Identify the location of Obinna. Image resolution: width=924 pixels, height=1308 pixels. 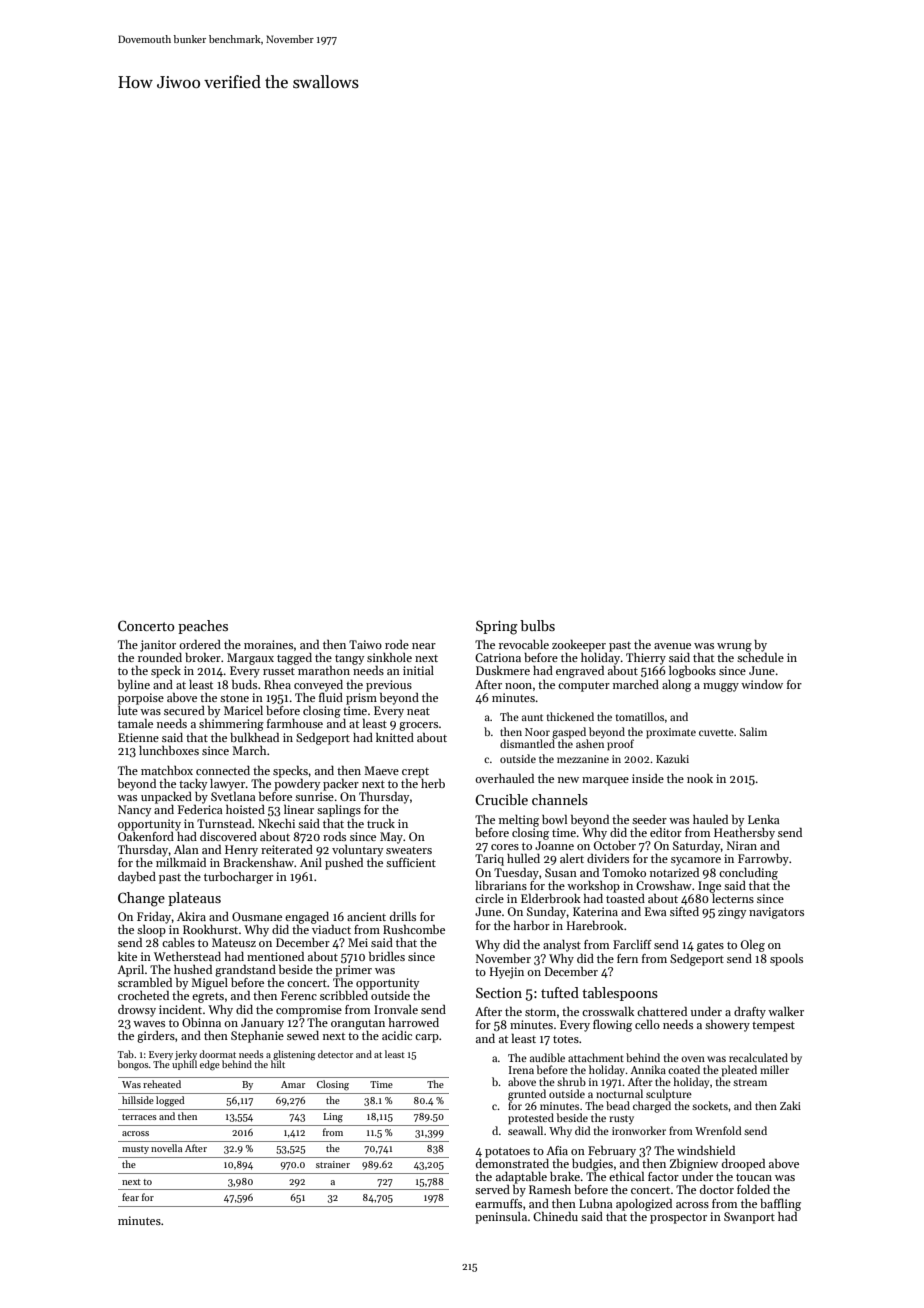
(201, 1022).
